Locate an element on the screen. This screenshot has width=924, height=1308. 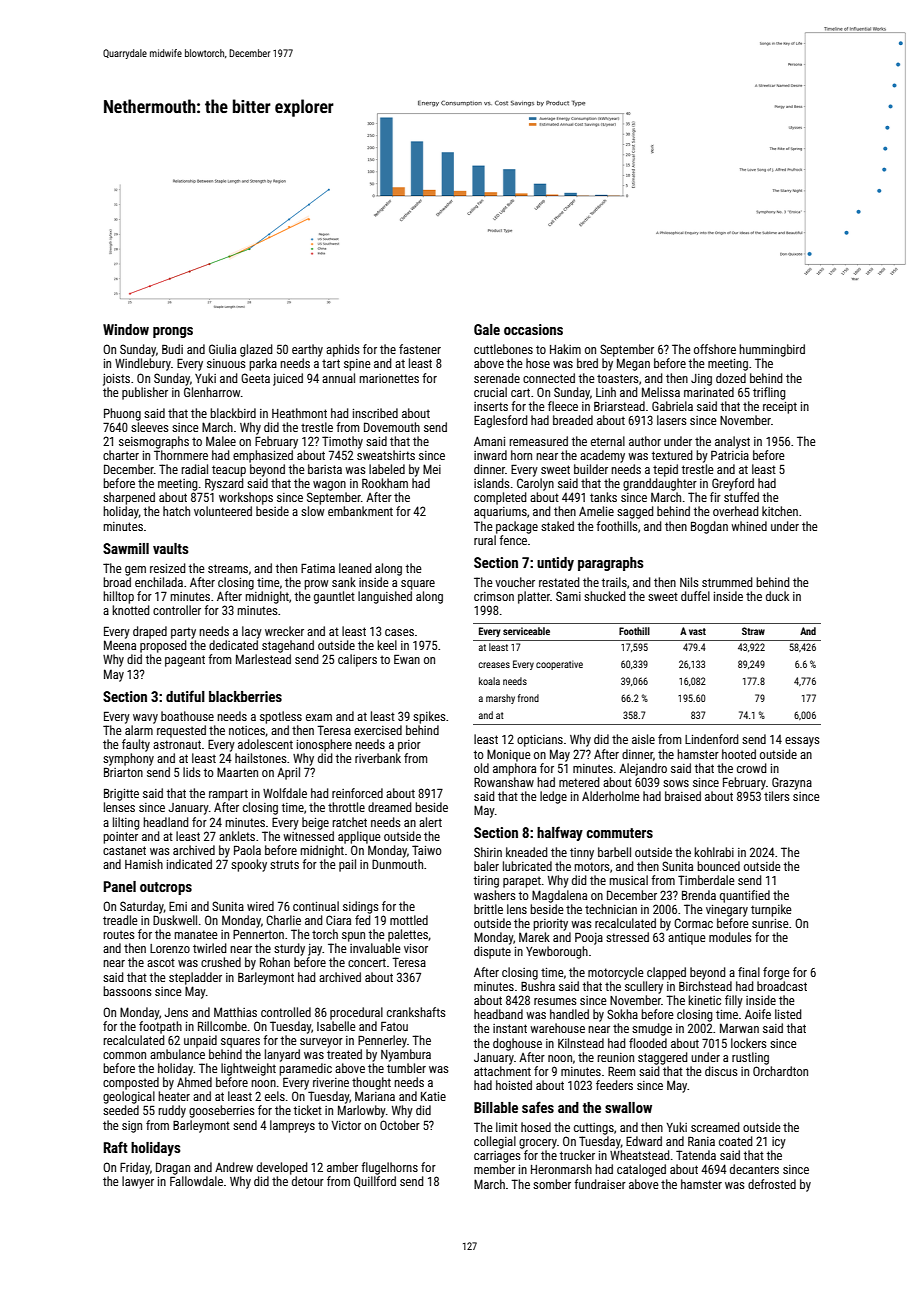
brittle is located at coordinates (488, 909).
